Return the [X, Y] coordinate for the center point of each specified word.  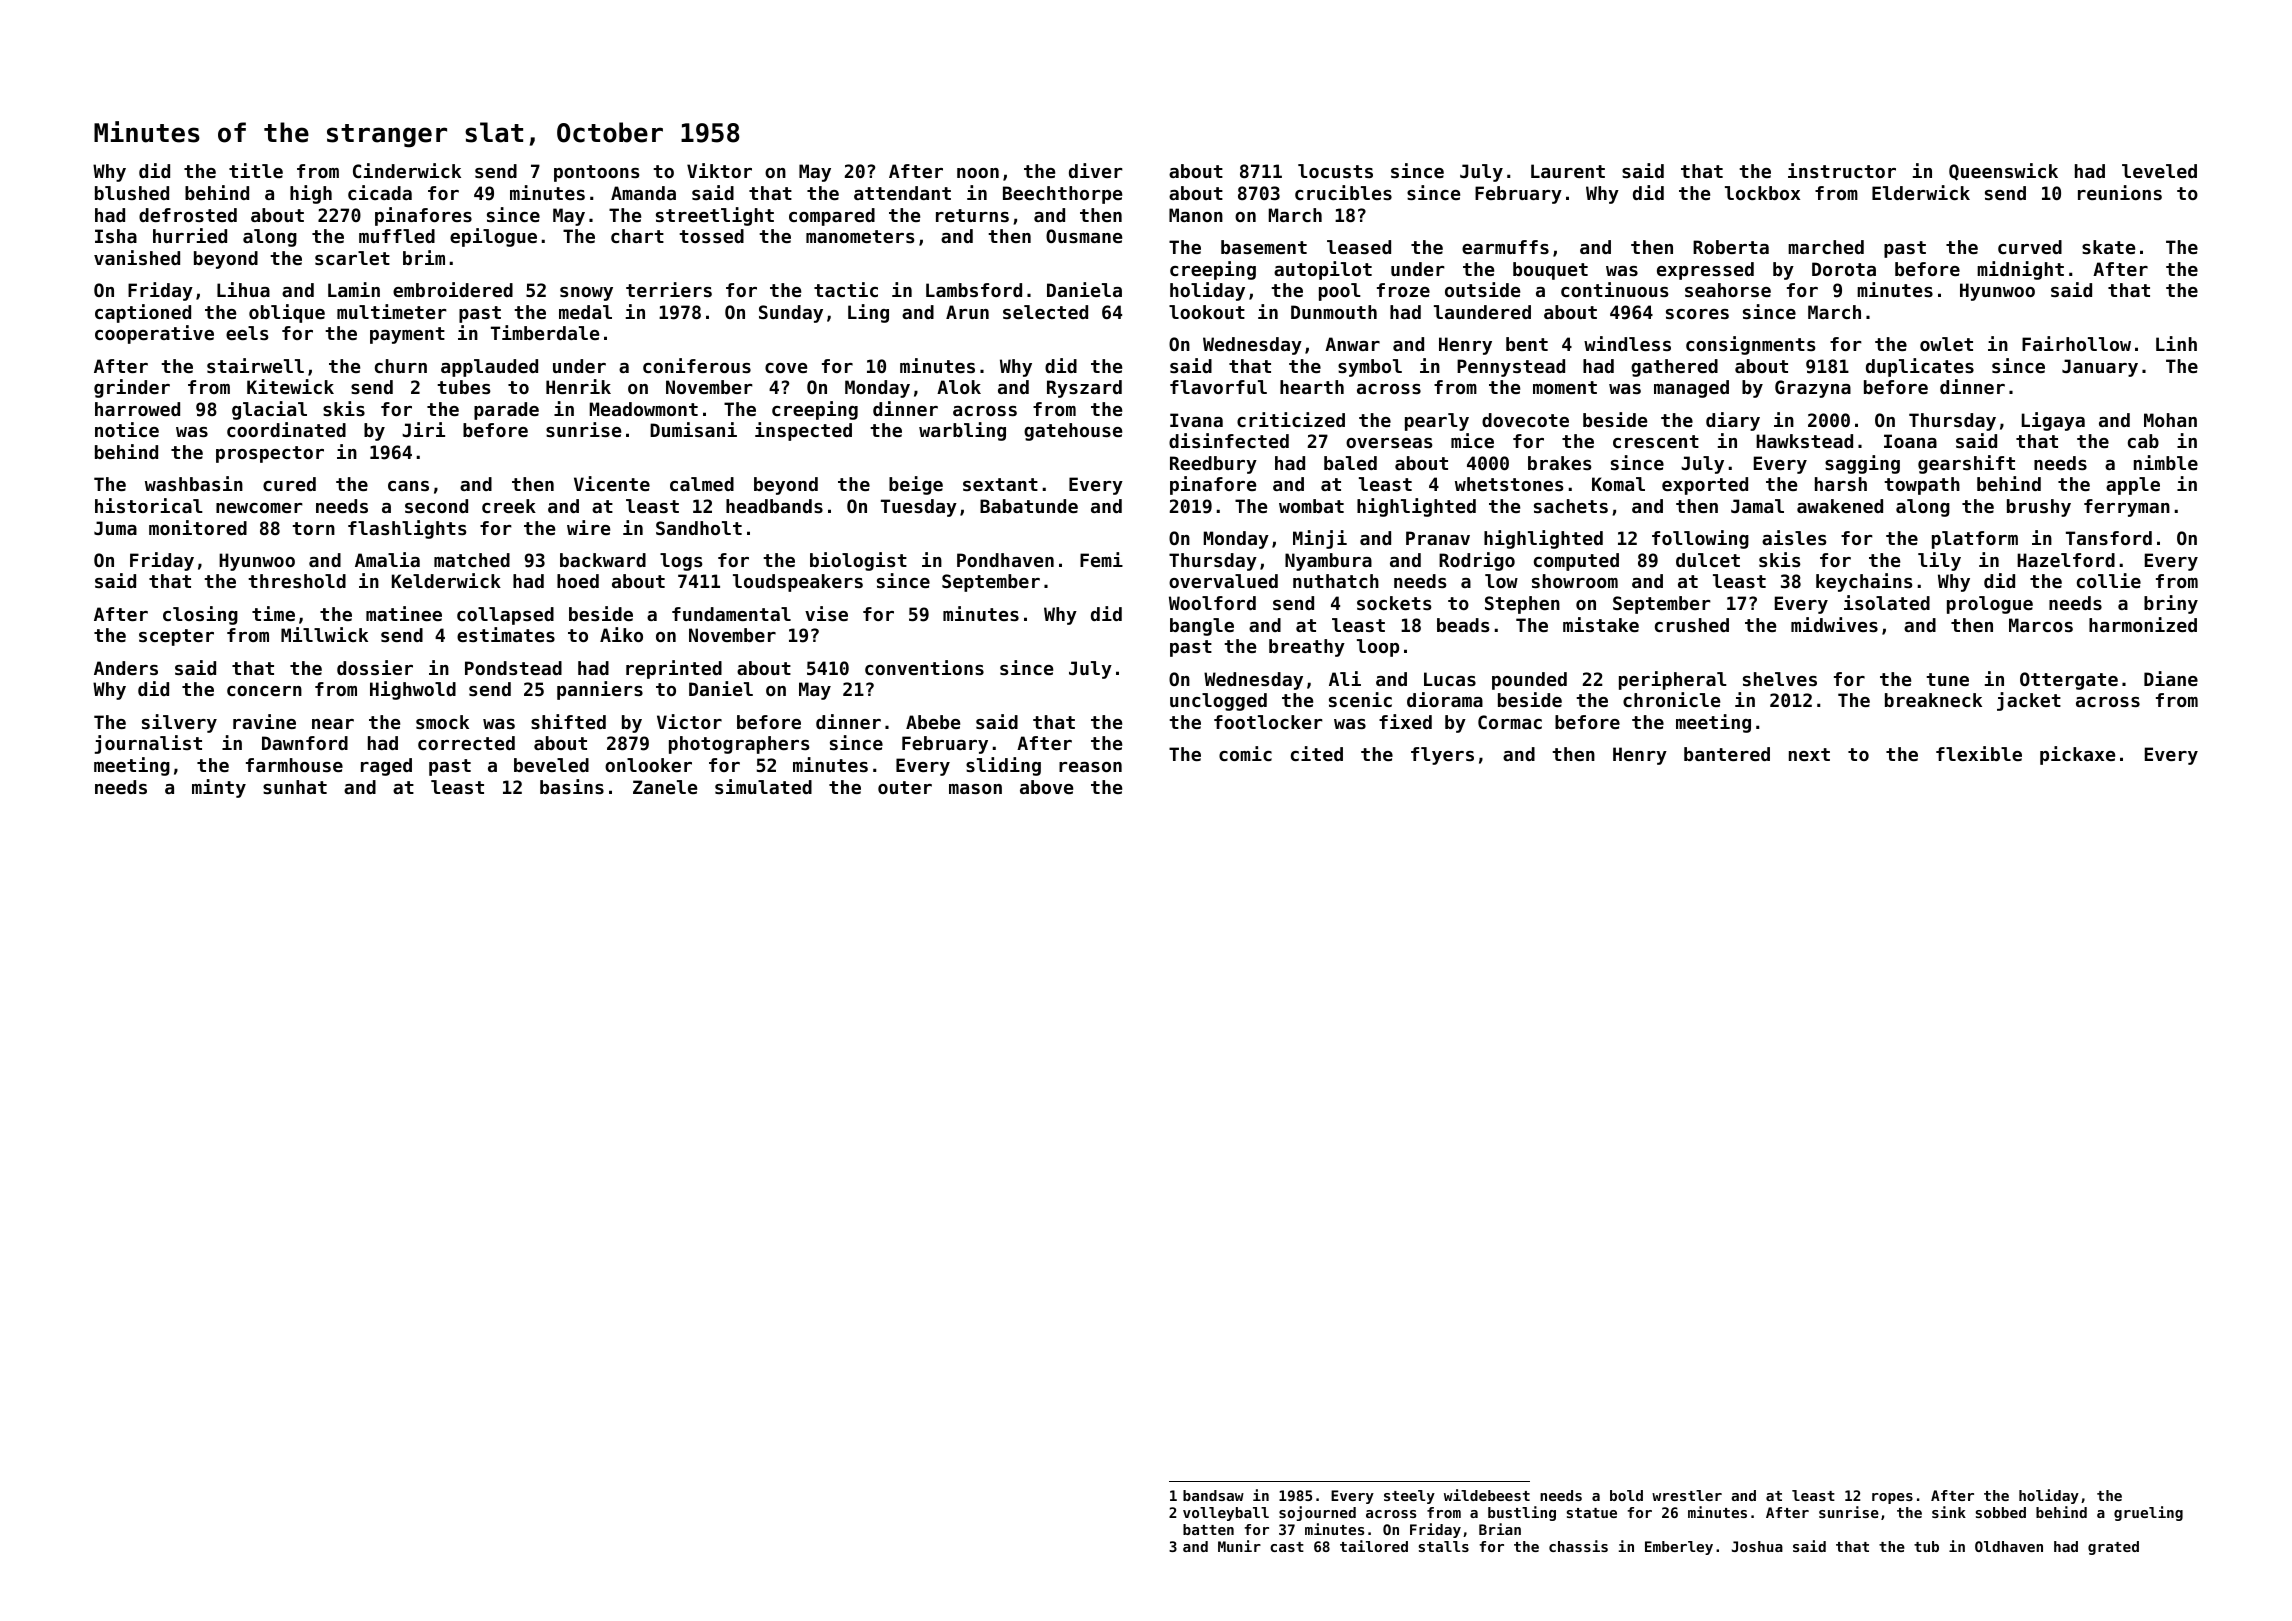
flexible [1979, 753]
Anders [126, 668]
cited [1317, 753]
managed [1691, 389]
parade [506, 411]
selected [1045, 312]
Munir [1239, 1546]
